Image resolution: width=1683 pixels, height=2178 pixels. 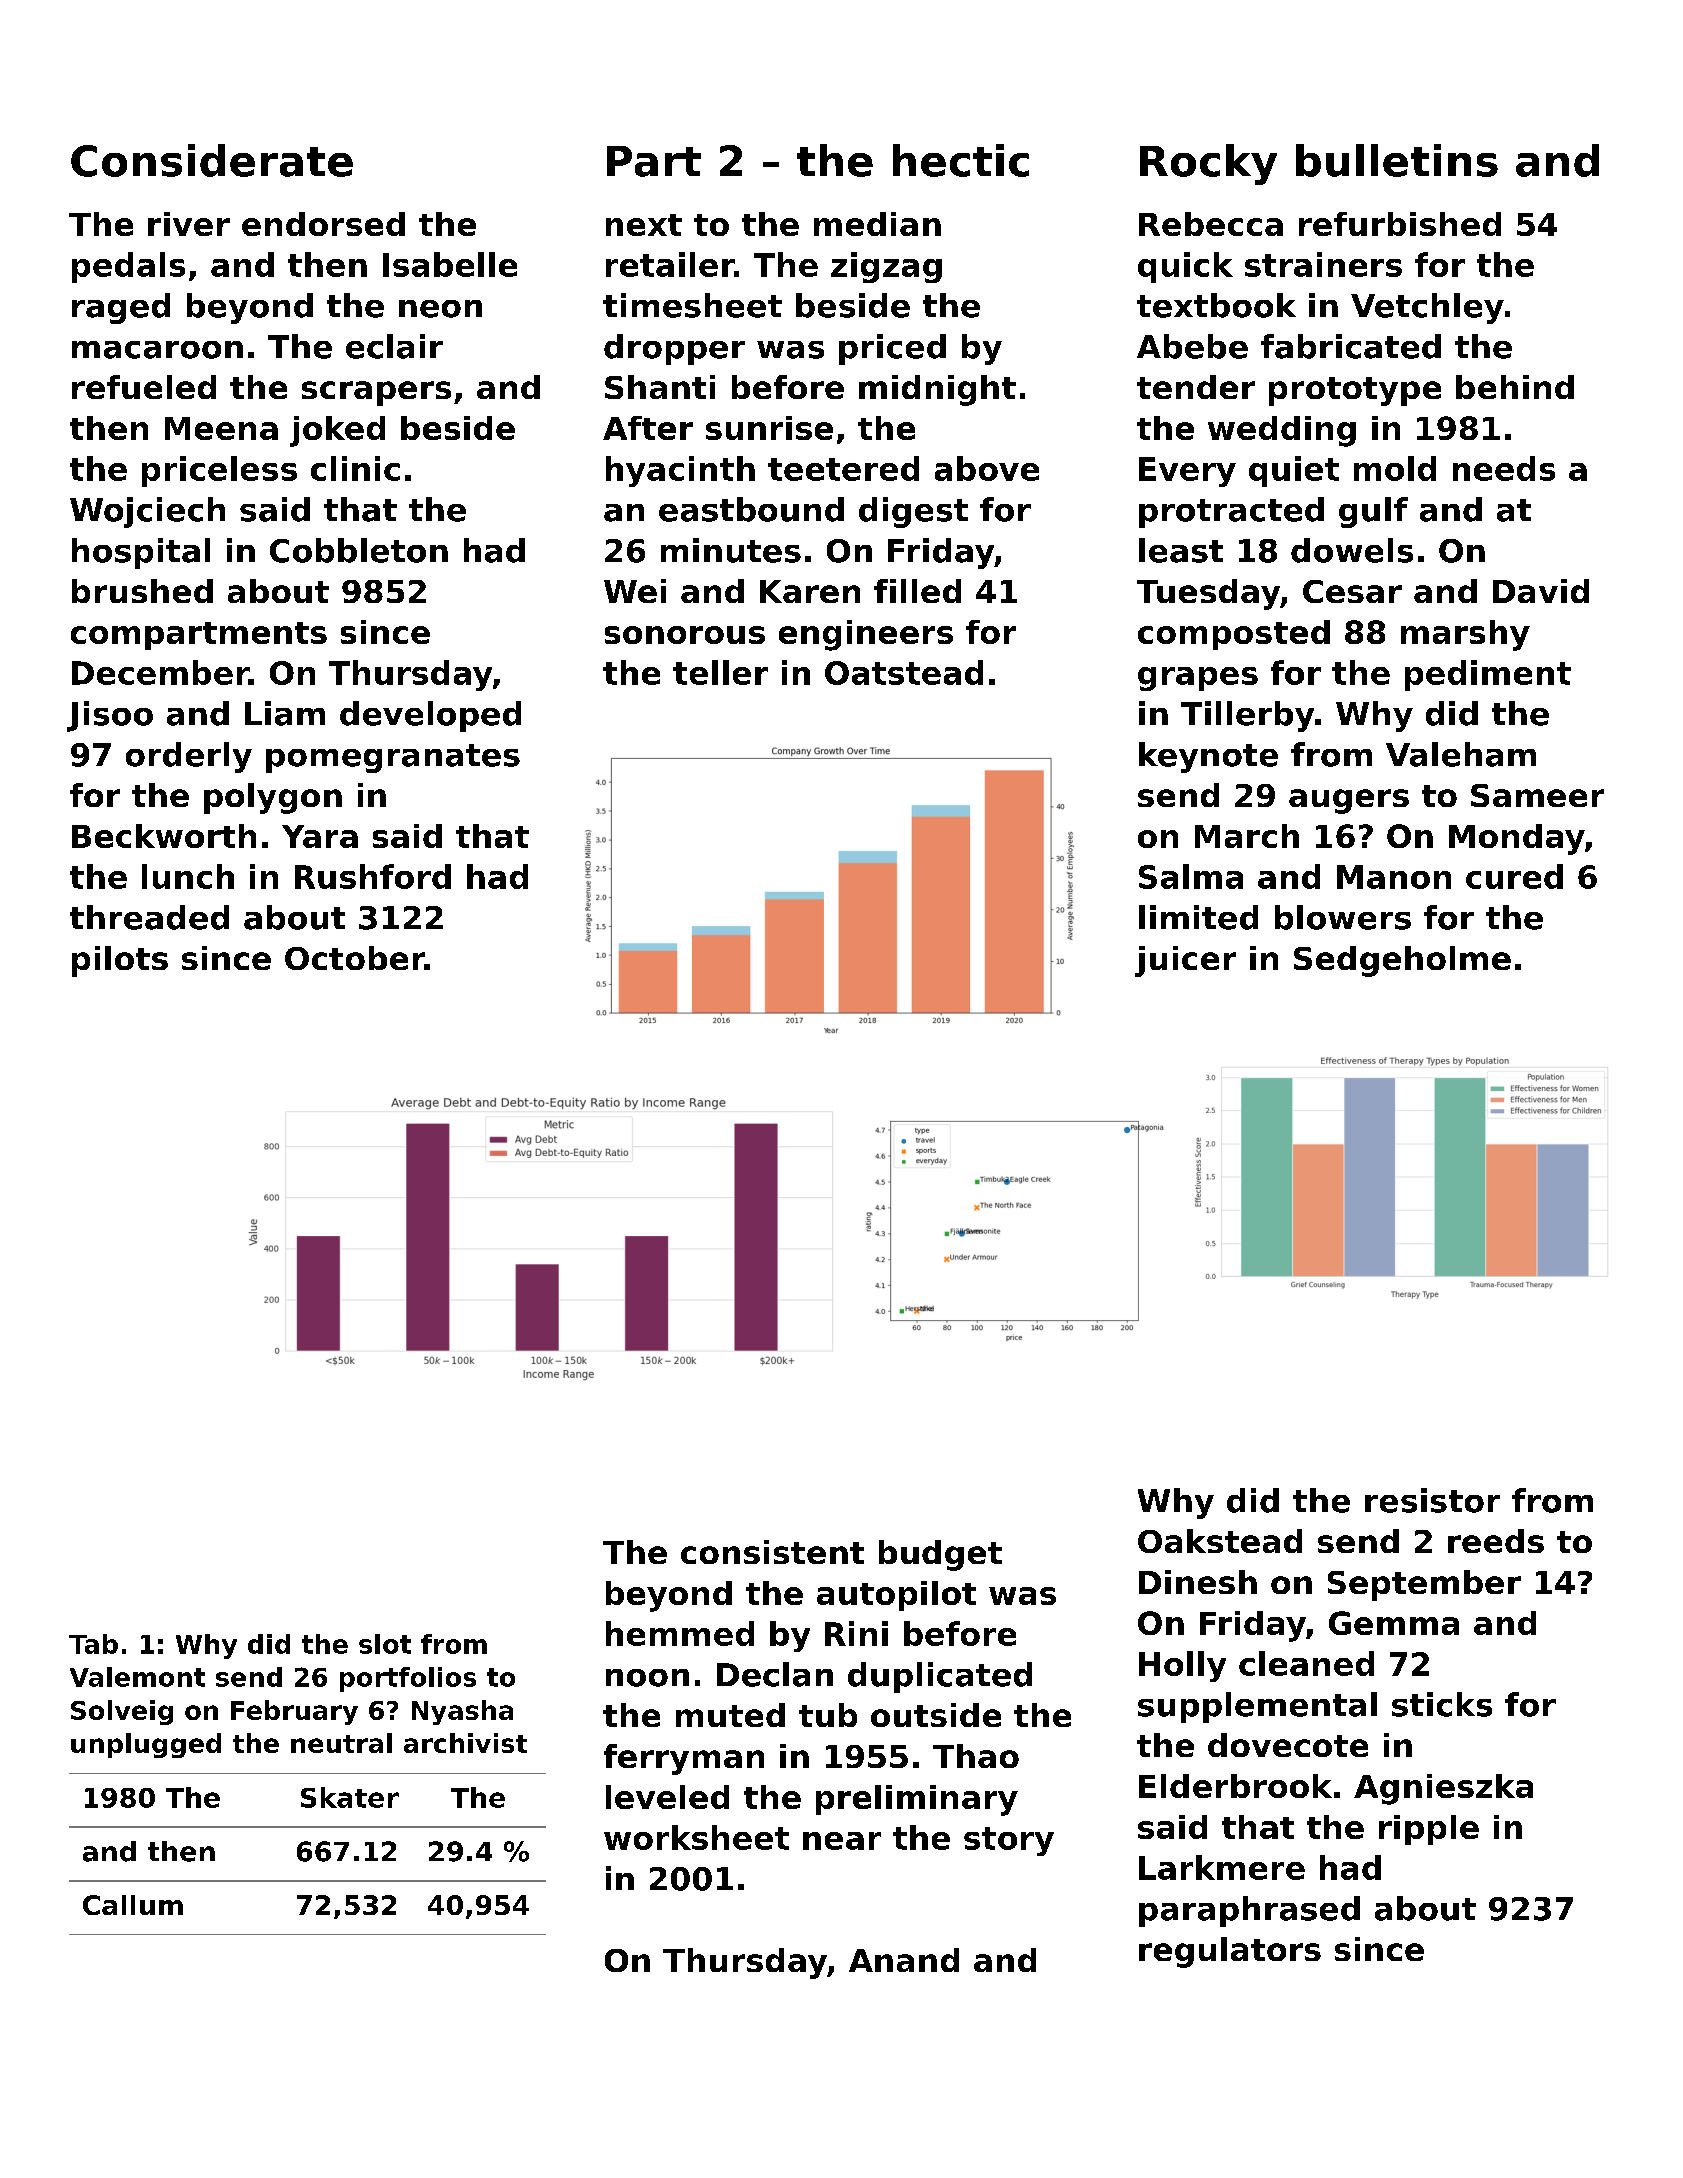 I want to click on Rini, so click(x=856, y=1633).
